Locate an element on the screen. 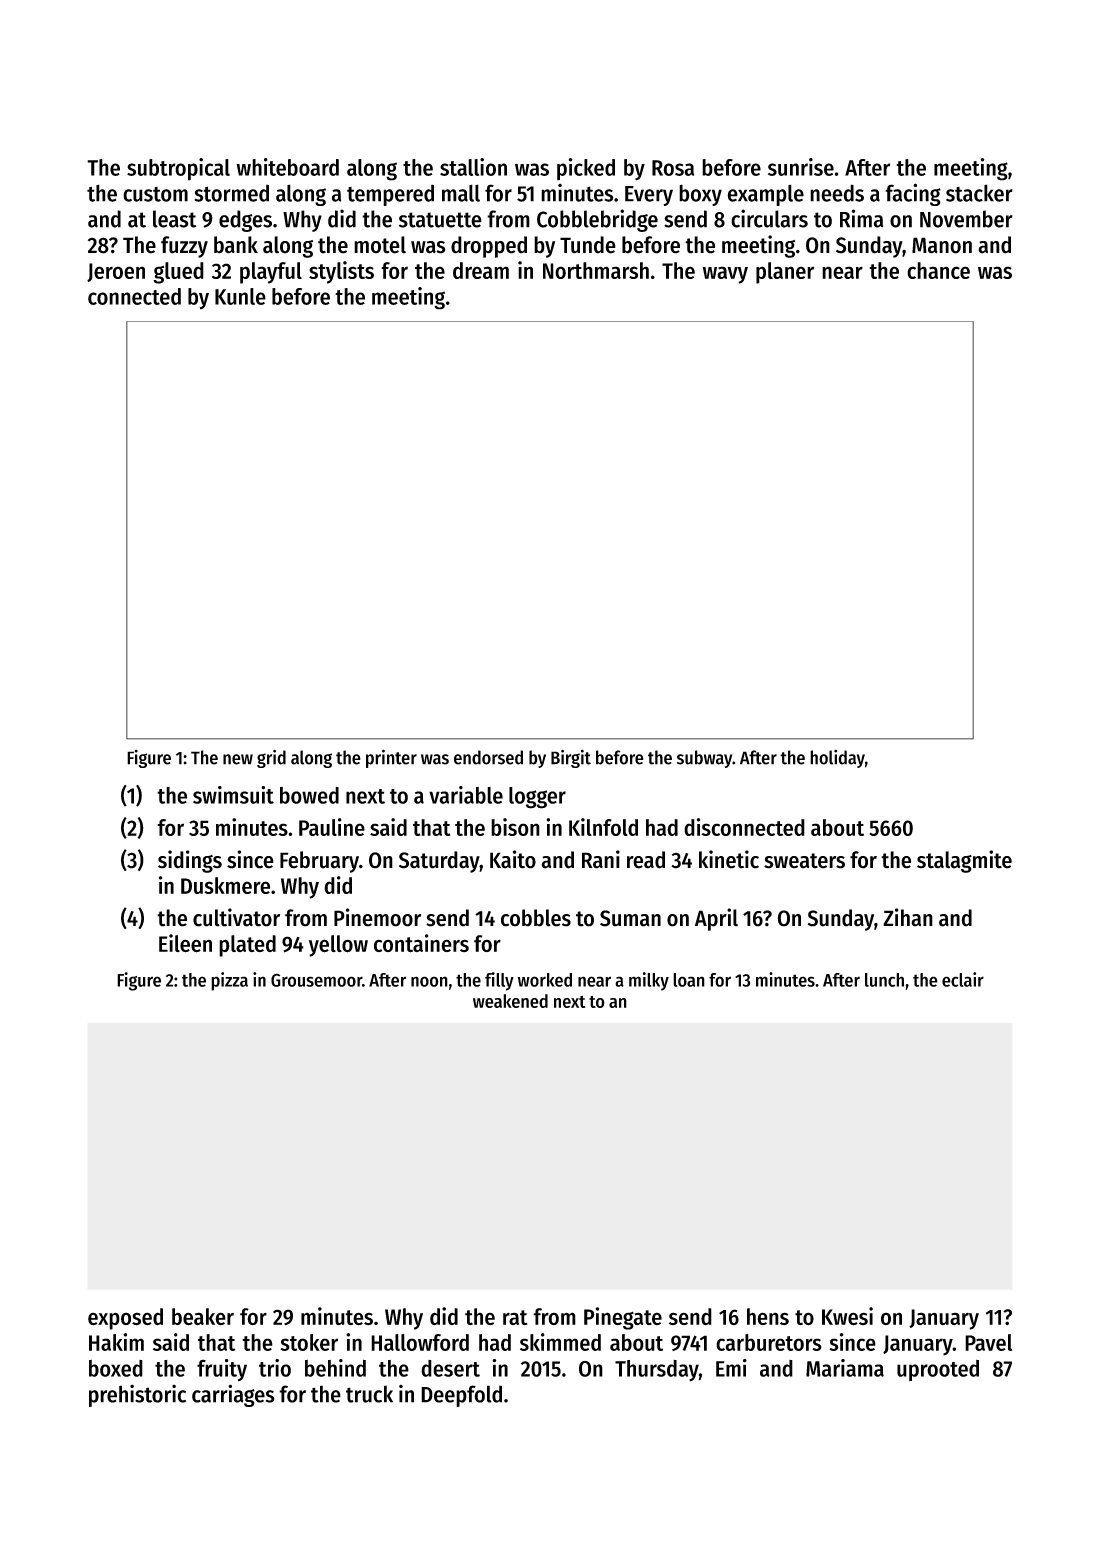 Image resolution: width=1100 pixels, height=1563 pixels. Eileen is located at coordinates (185, 943).
